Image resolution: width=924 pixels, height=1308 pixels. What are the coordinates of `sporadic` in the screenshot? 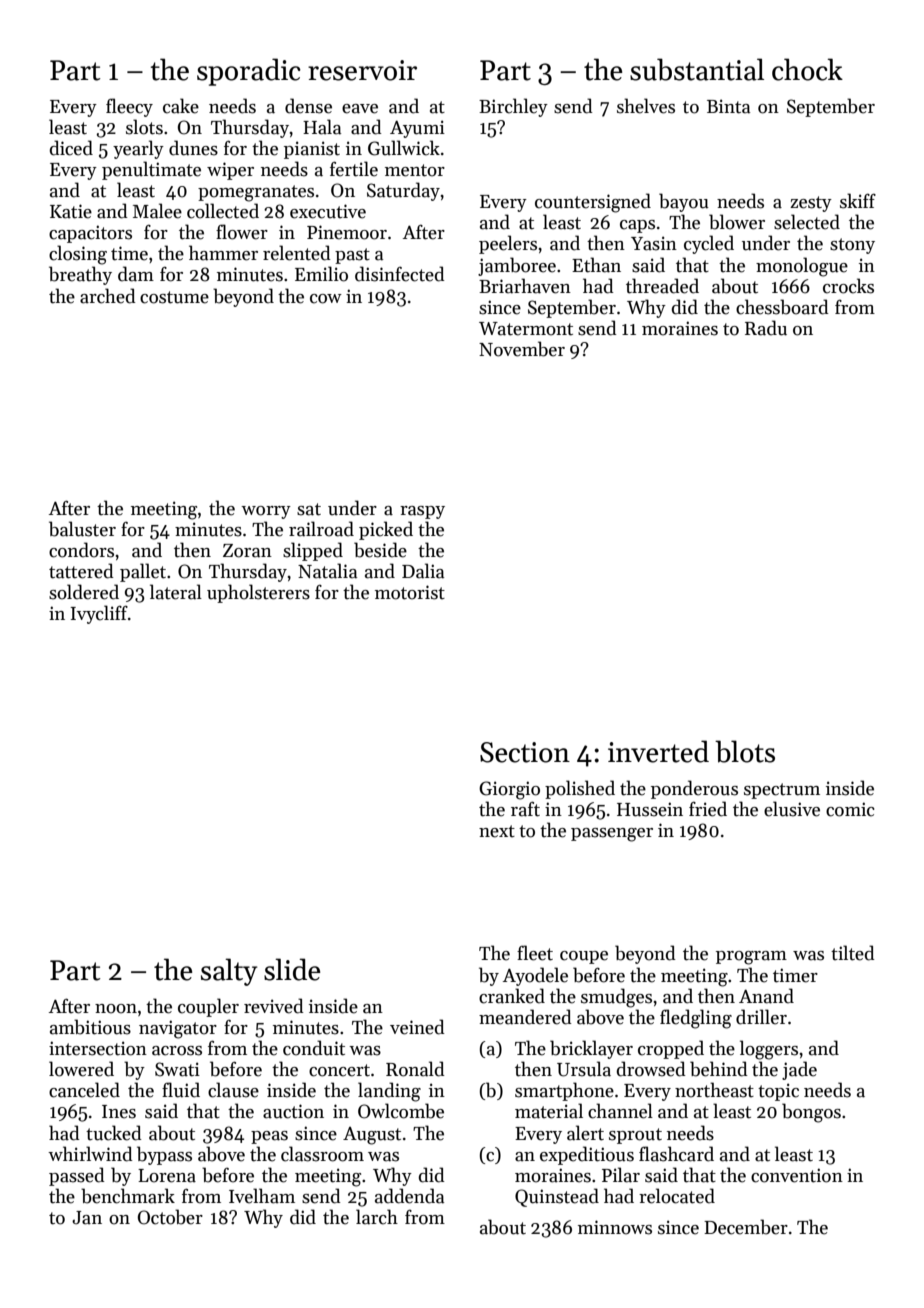 It's located at (249, 72).
